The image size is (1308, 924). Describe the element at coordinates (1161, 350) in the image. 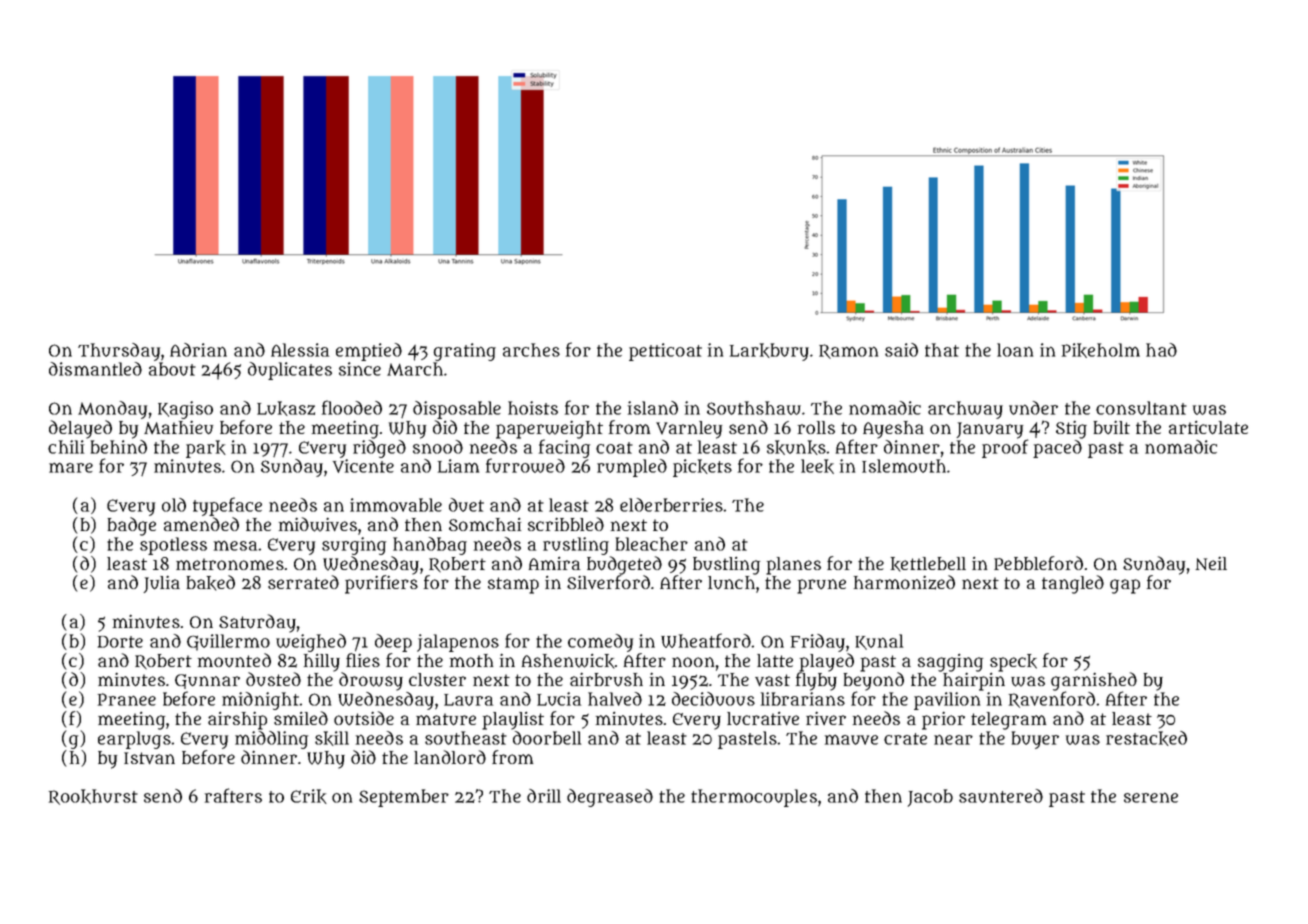

I see `had` at that location.
